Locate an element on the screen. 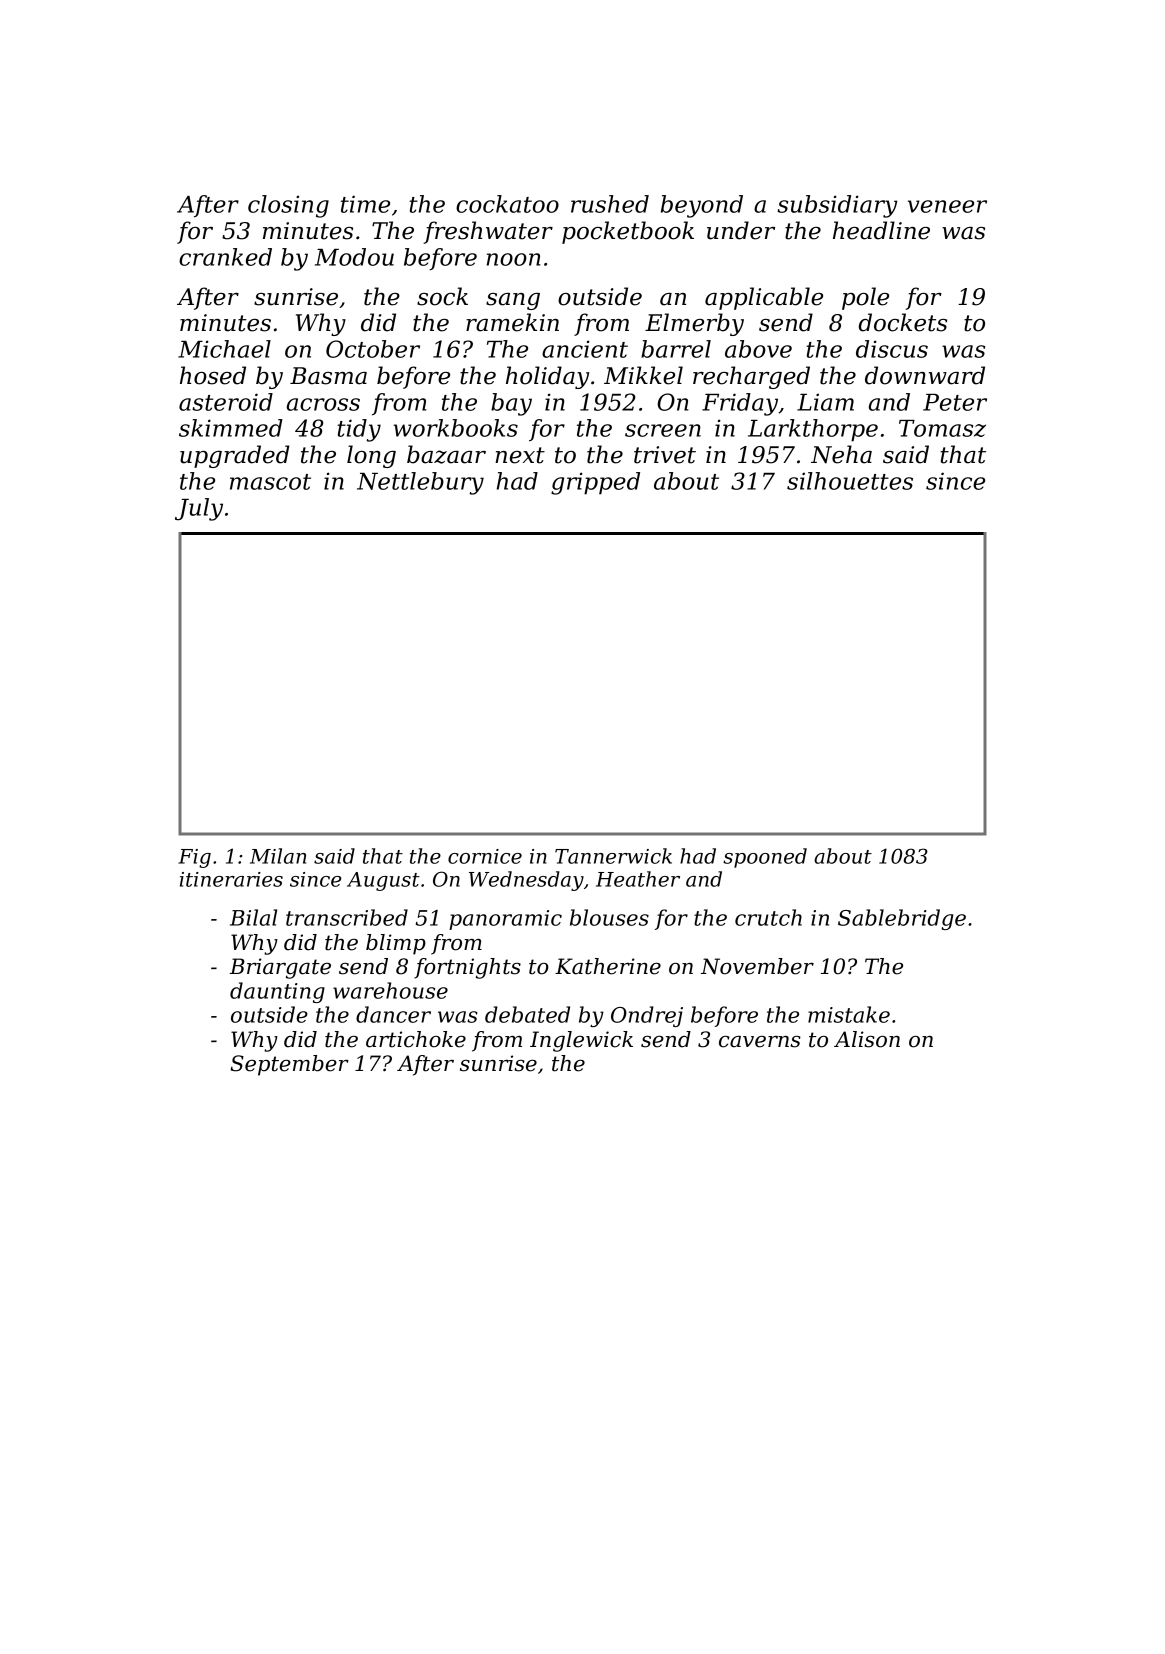  mistake is located at coordinates (849, 1014).
